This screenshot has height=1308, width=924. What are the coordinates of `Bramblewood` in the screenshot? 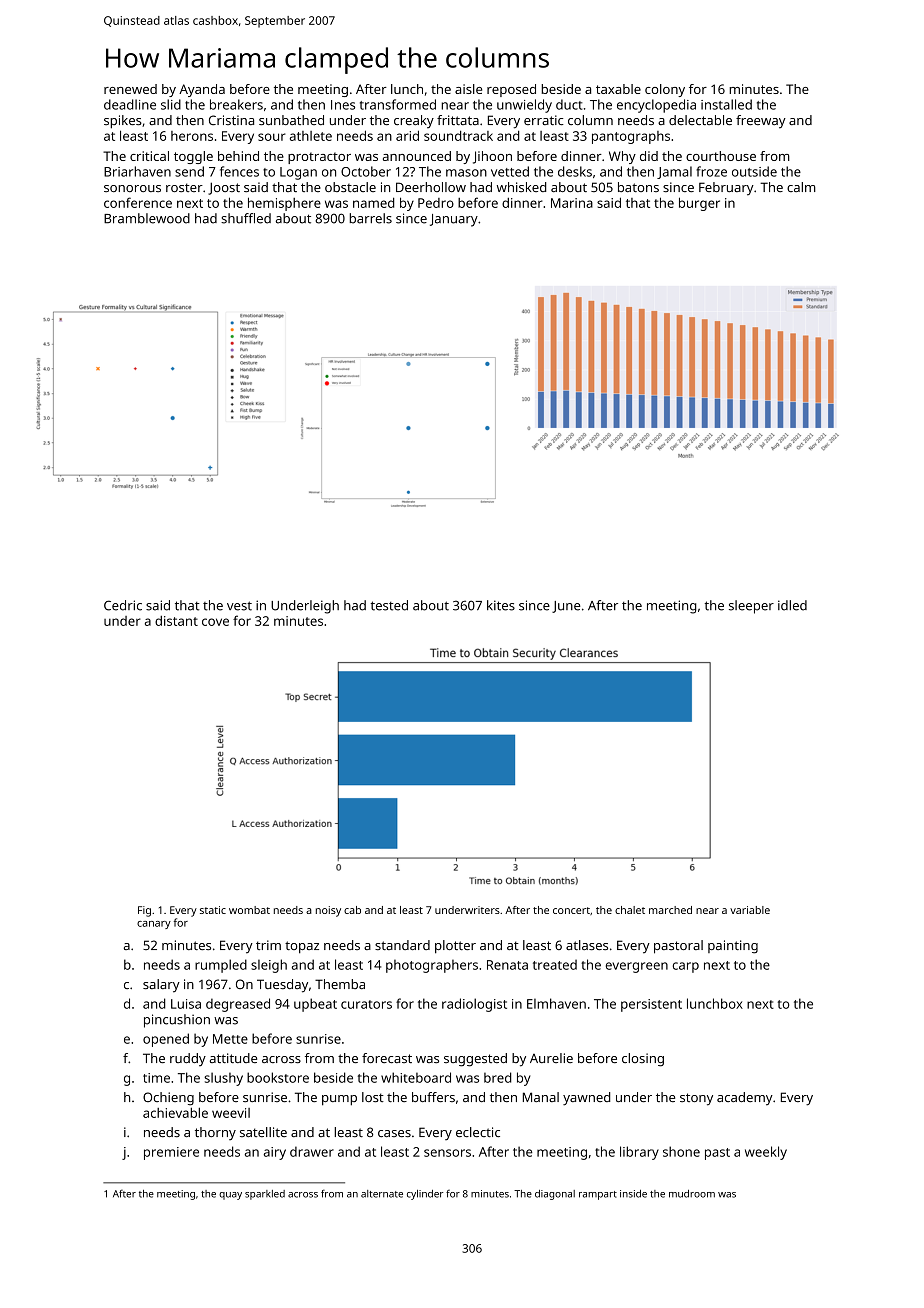 It's located at (147, 218).
